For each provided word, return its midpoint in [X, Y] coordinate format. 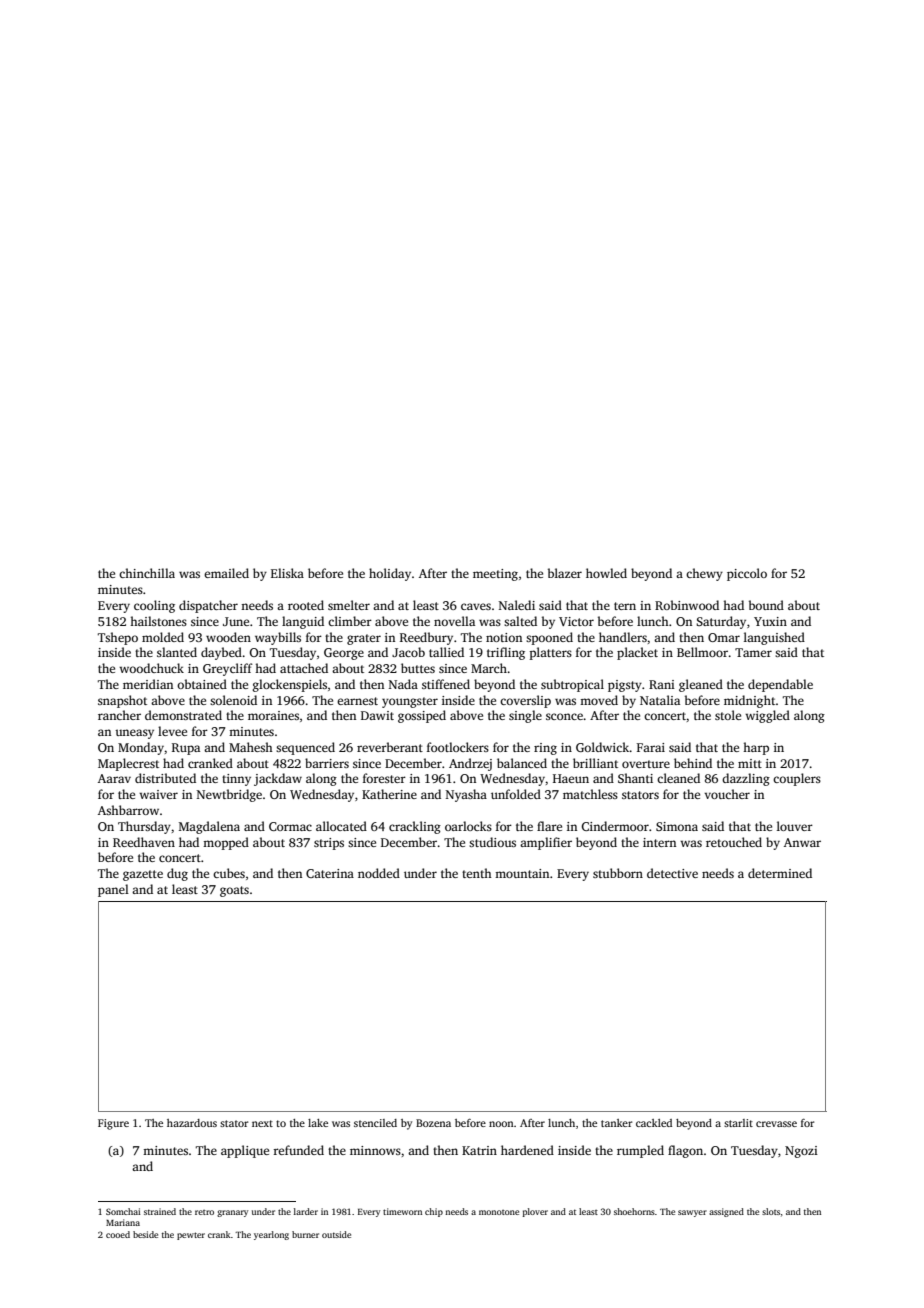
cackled [654, 1123]
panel [113, 890]
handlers [623, 637]
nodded [379, 873]
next [262, 1123]
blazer [565, 573]
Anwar [802, 842]
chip [434, 1212]
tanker [616, 1123]
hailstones [158, 621]
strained [160, 1211]
